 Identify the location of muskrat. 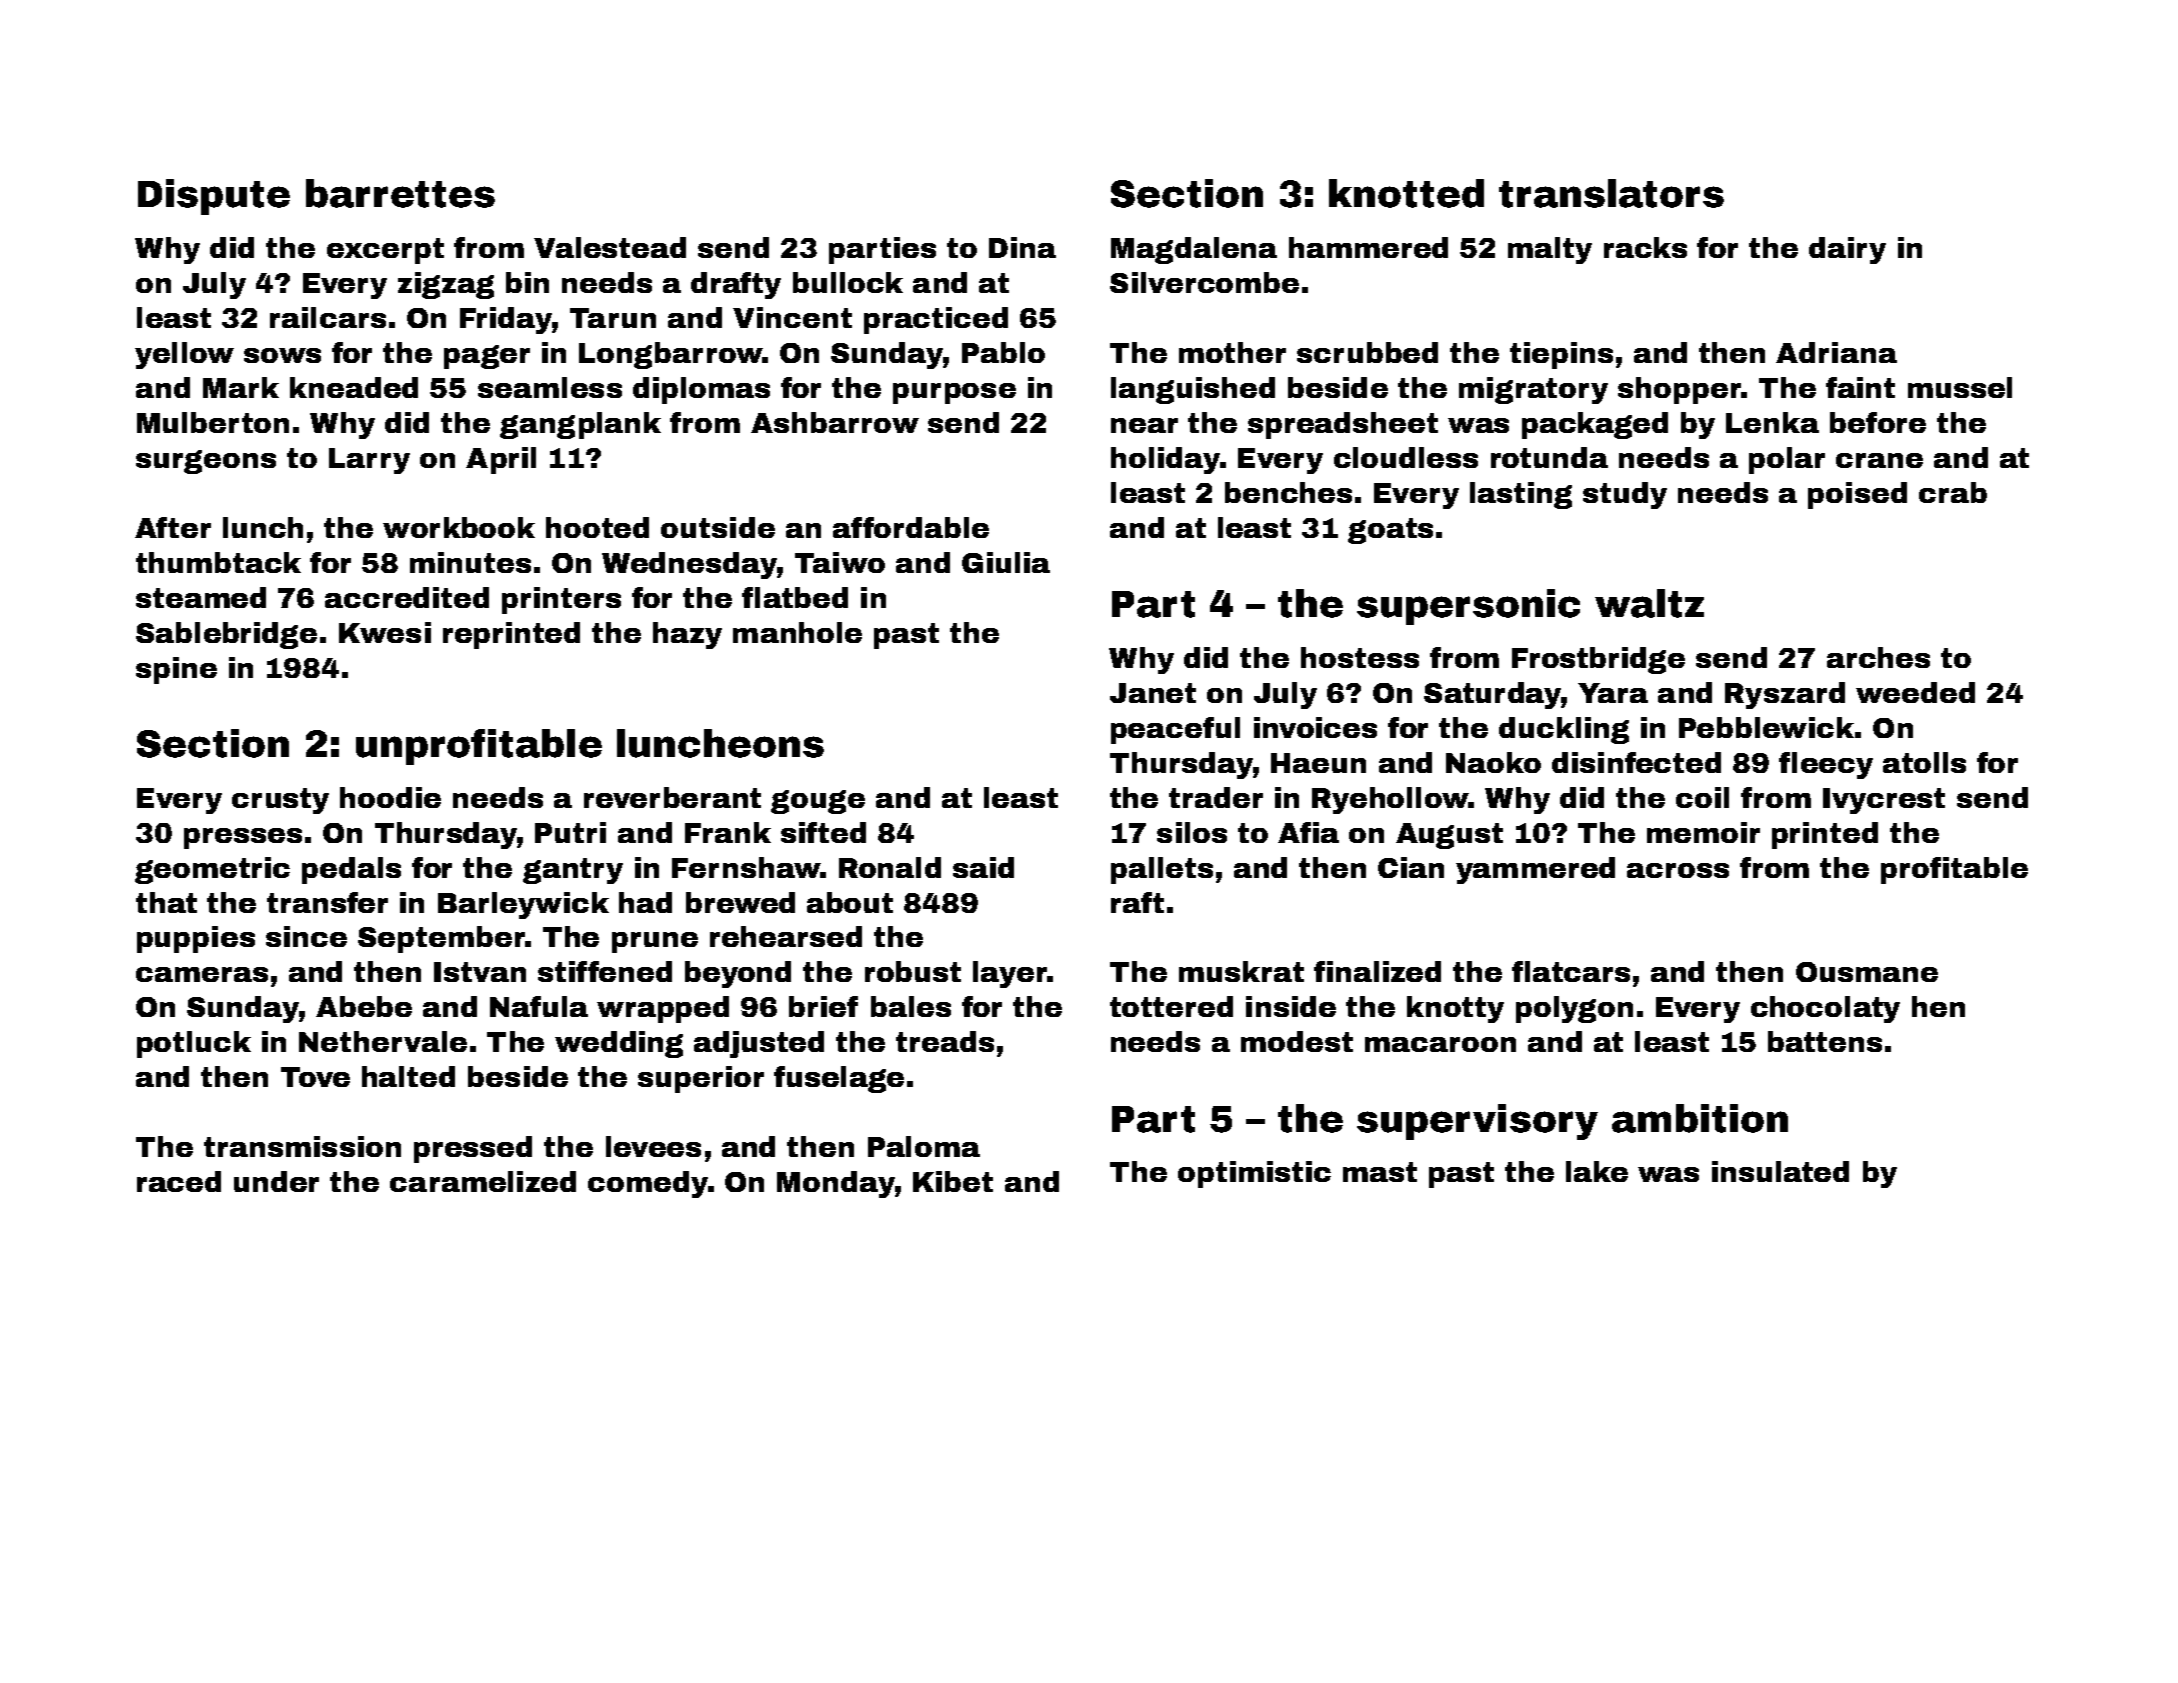
(1241, 971).
